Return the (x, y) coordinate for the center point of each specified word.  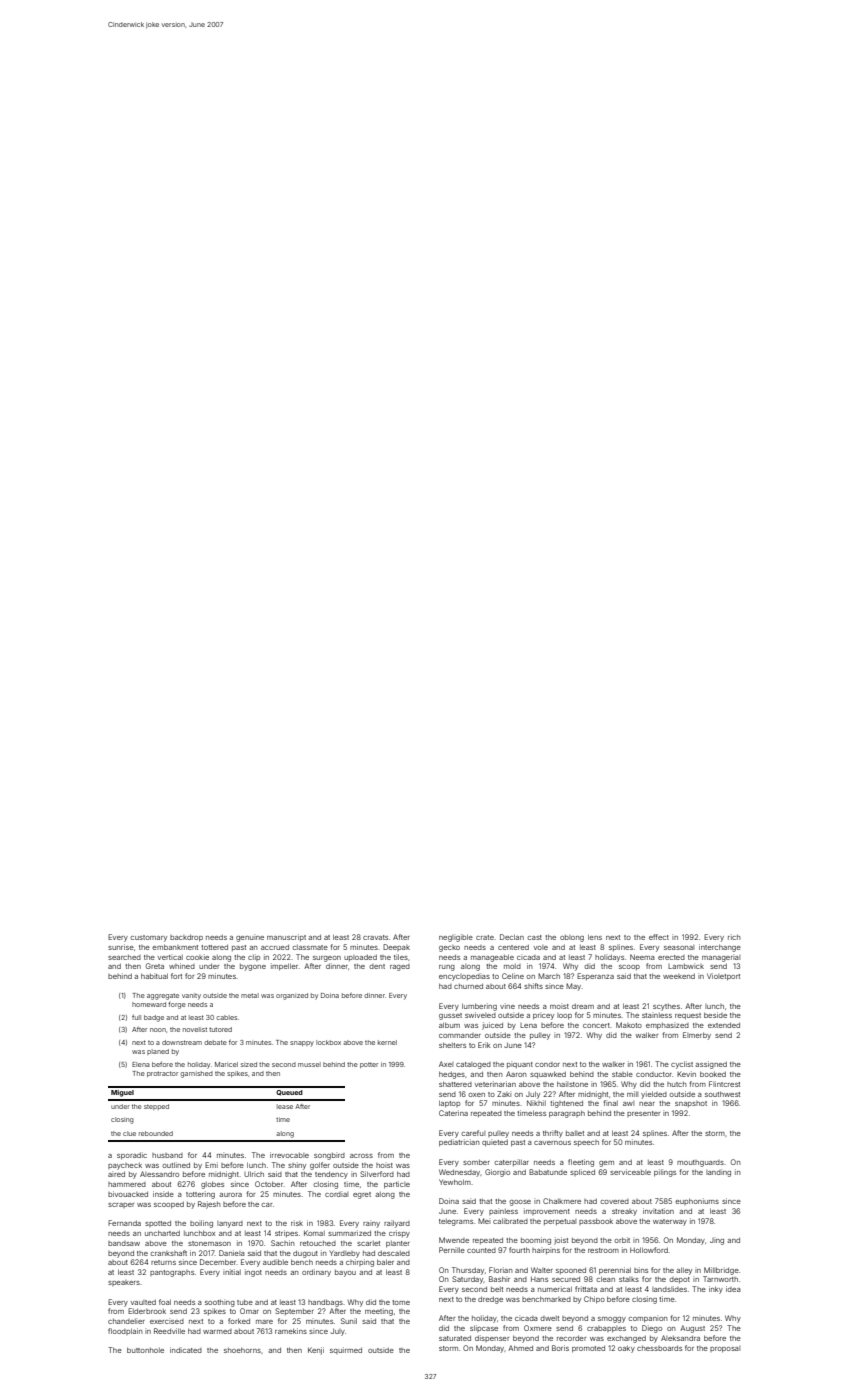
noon (158, 1030)
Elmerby (697, 1036)
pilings (665, 1173)
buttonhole (145, 1350)
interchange (720, 948)
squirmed (346, 1350)
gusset (450, 1016)
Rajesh (209, 1205)
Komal (314, 1233)
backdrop (186, 938)
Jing (717, 1241)
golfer (320, 1166)
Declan (512, 937)
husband (167, 1155)
